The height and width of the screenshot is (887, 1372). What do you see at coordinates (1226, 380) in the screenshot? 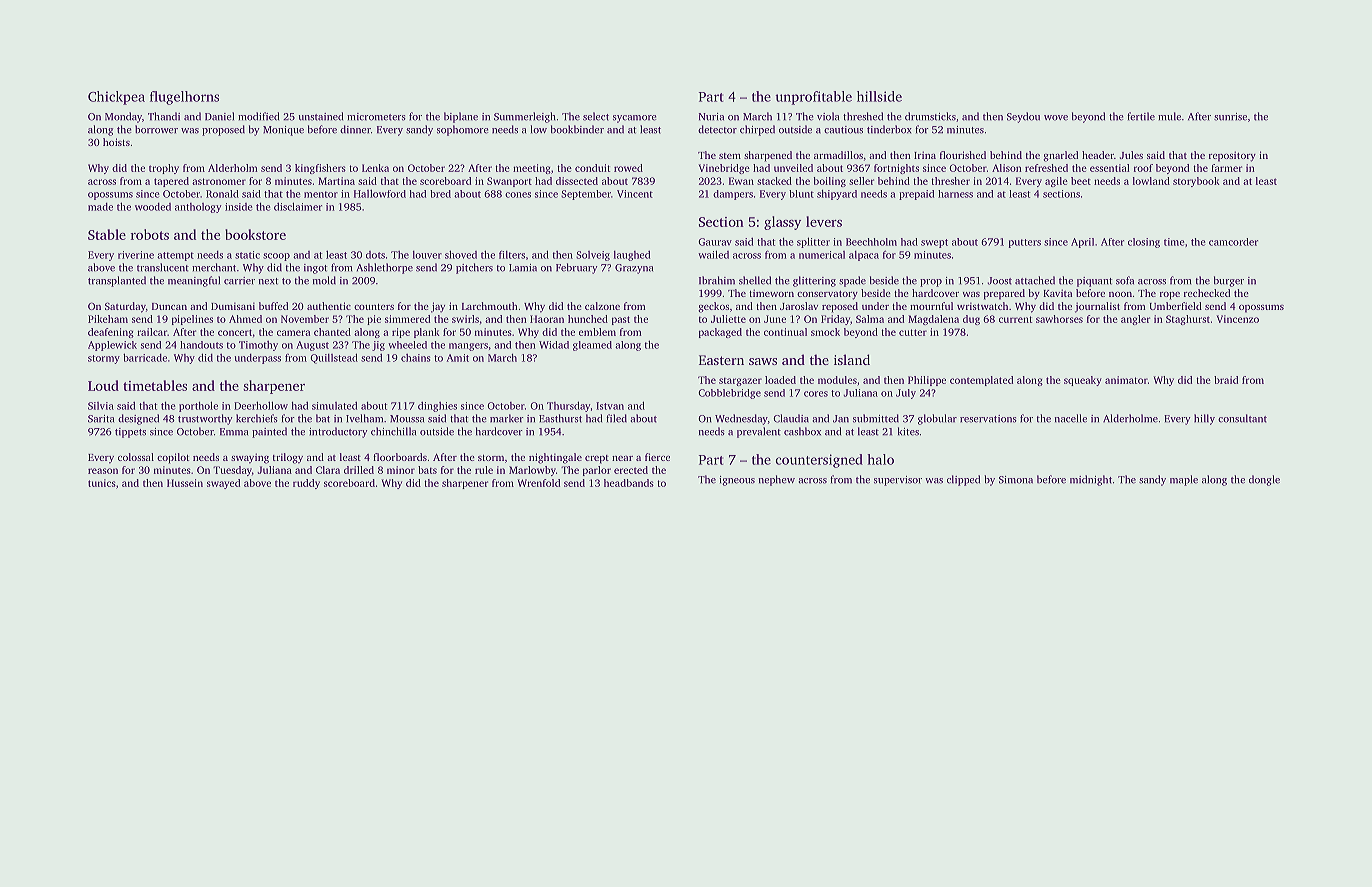
I see `braid` at bounding box center [1226, 380].
